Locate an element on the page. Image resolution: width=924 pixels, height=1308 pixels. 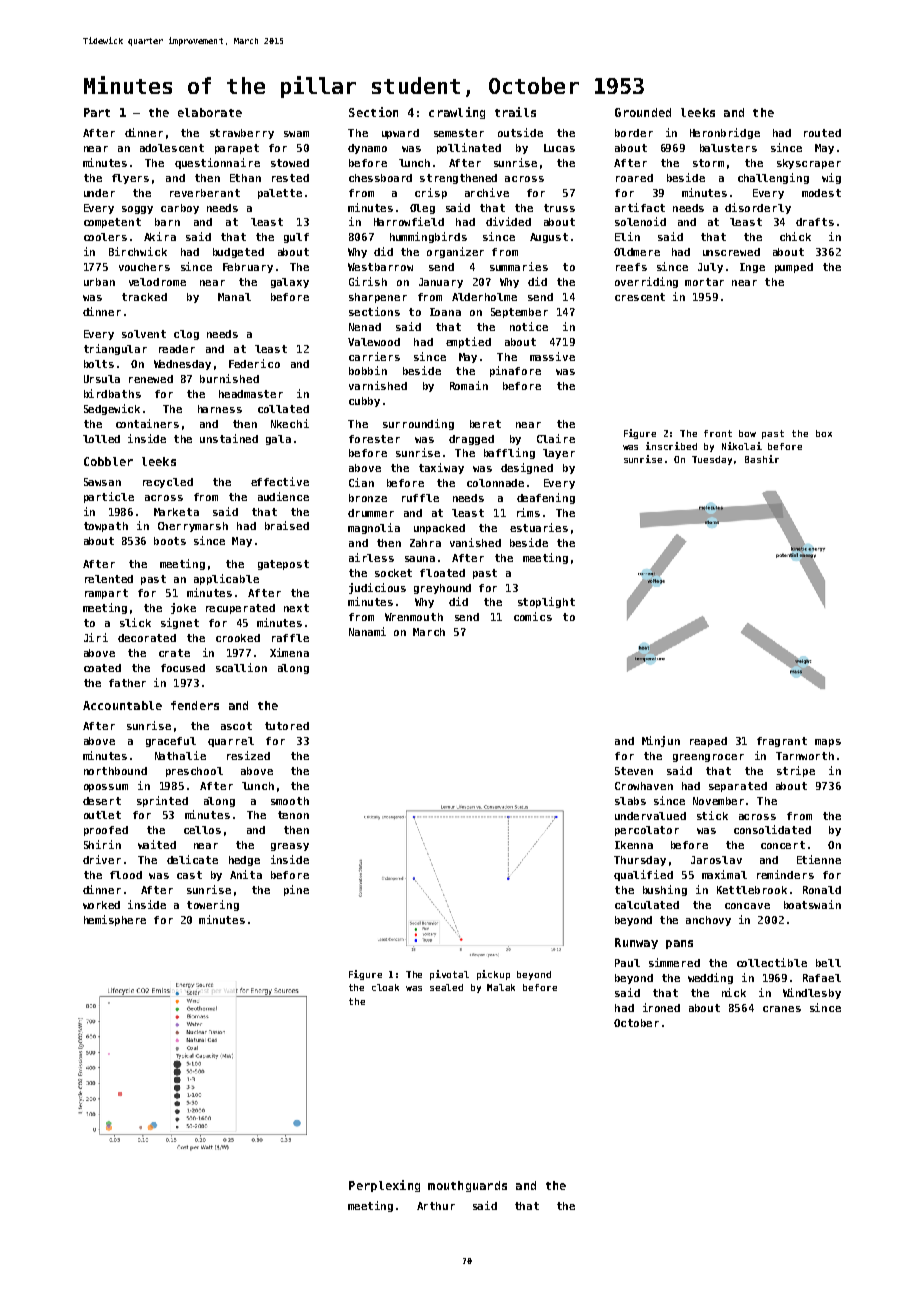
questionnaire is located at coordinates (217, 163).
